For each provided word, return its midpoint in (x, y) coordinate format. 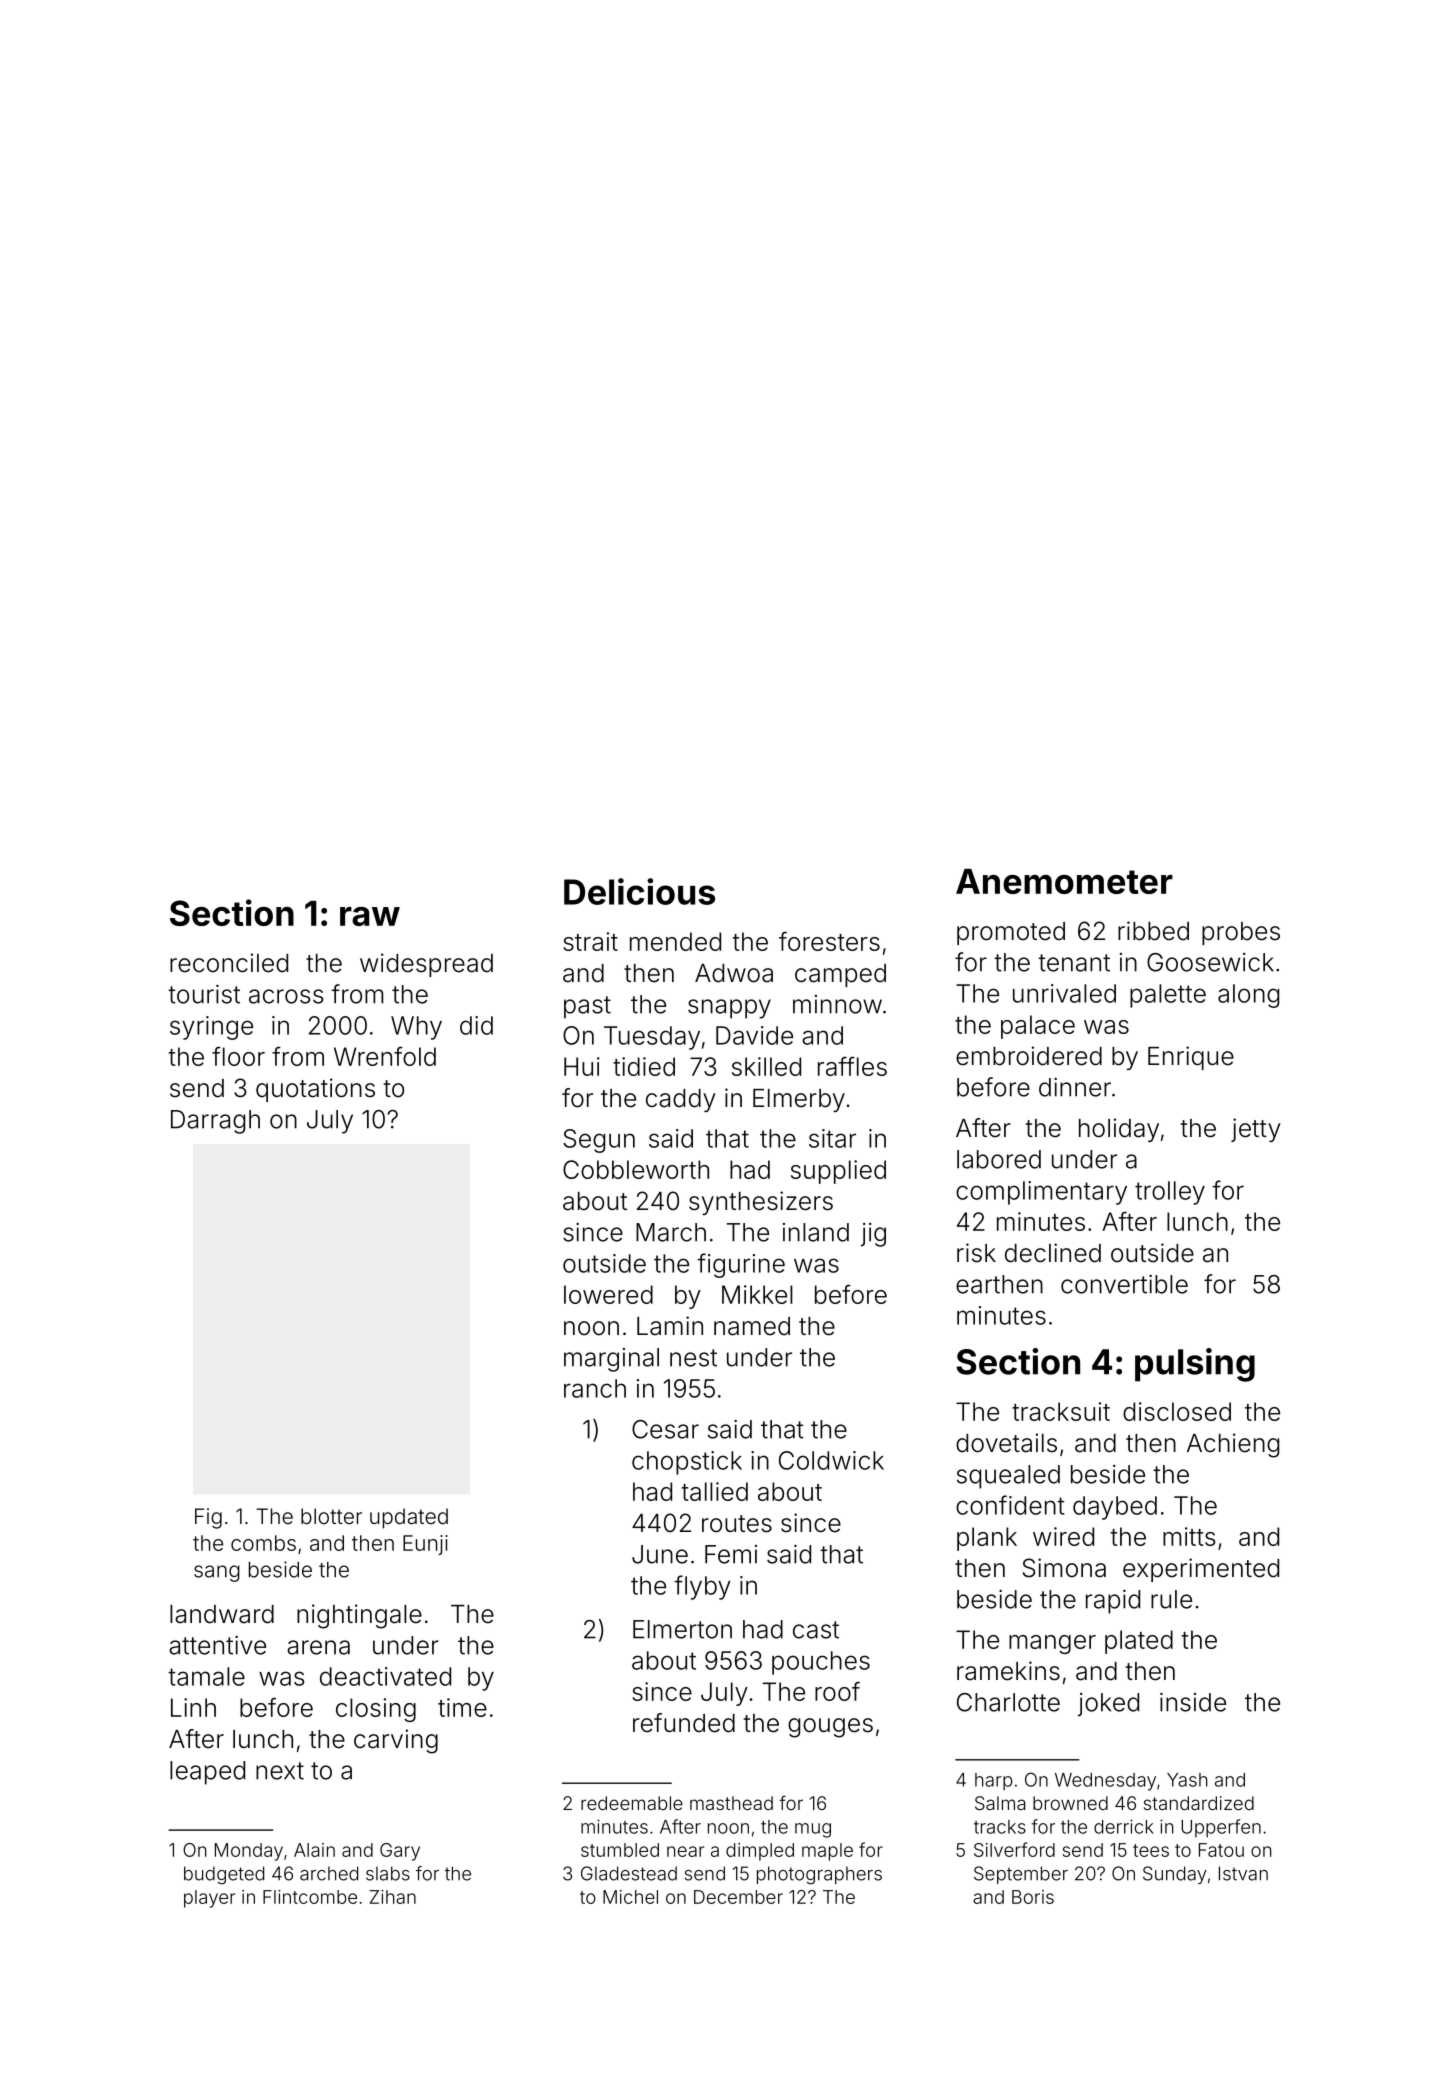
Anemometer (1064, 881)
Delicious (639, 891)
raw (370, 916)
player (209, 1899)
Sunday (1175, 1875)
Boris (1033, 1897)
